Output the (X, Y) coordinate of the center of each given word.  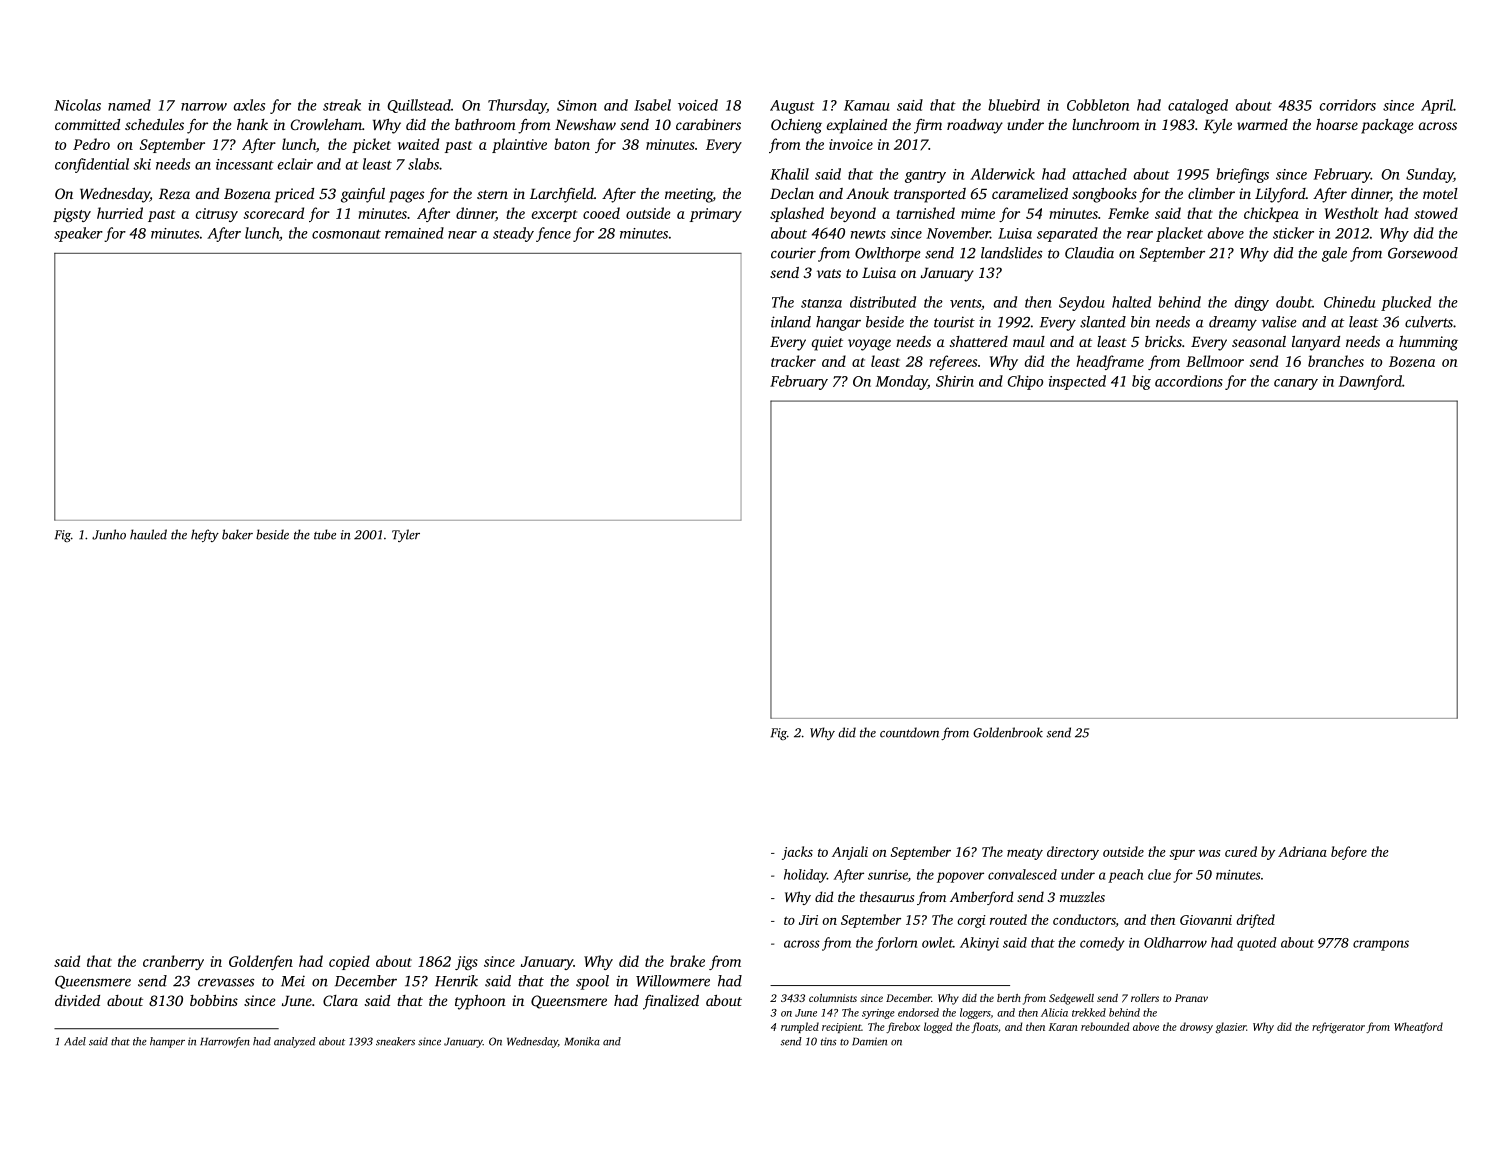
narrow (204, 107)
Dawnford (1370, 382)
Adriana (1302, 851)
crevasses (226, 982)
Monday (902, 382)
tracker (793, 361)
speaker (78, 234)
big (1141, 382)
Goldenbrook (1008, 732)
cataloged (1198, 106)
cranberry (173, 962)
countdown (909, 732)
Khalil (789, 174)
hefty (205, 535)
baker (237, 534)
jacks (797, 853)
